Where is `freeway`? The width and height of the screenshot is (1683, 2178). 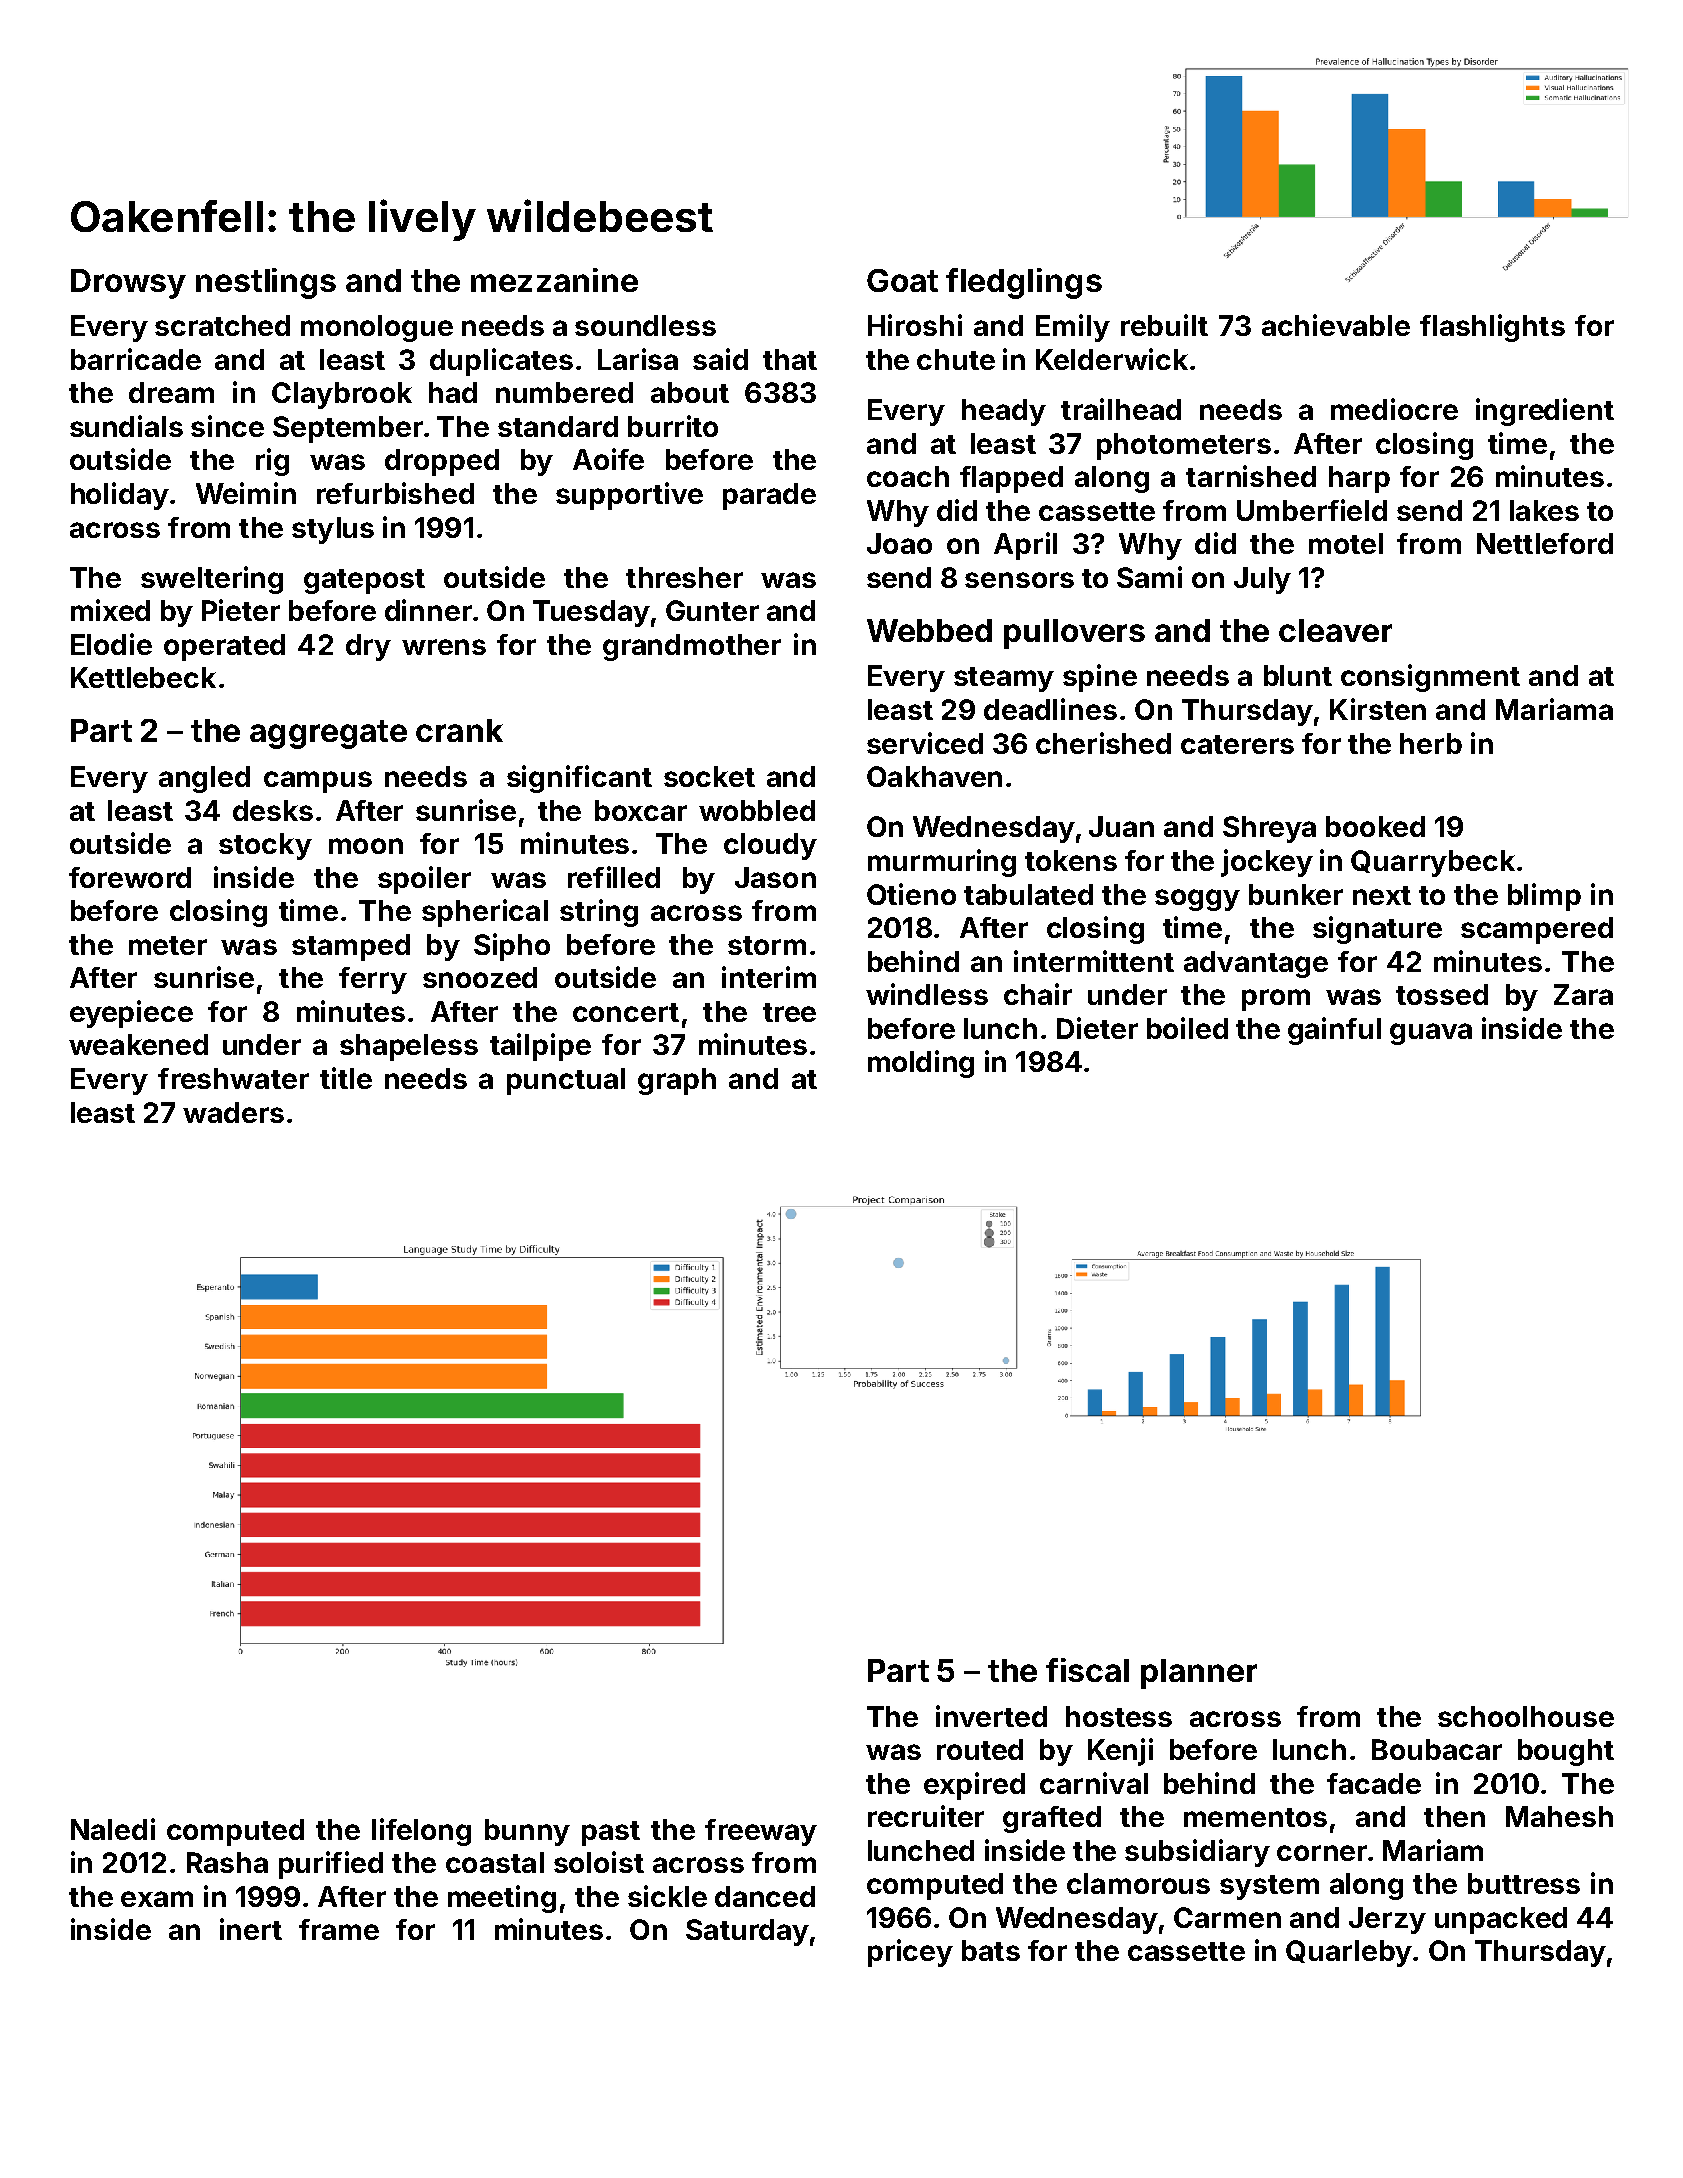 freeway is located at coordinates (761, 1832).
